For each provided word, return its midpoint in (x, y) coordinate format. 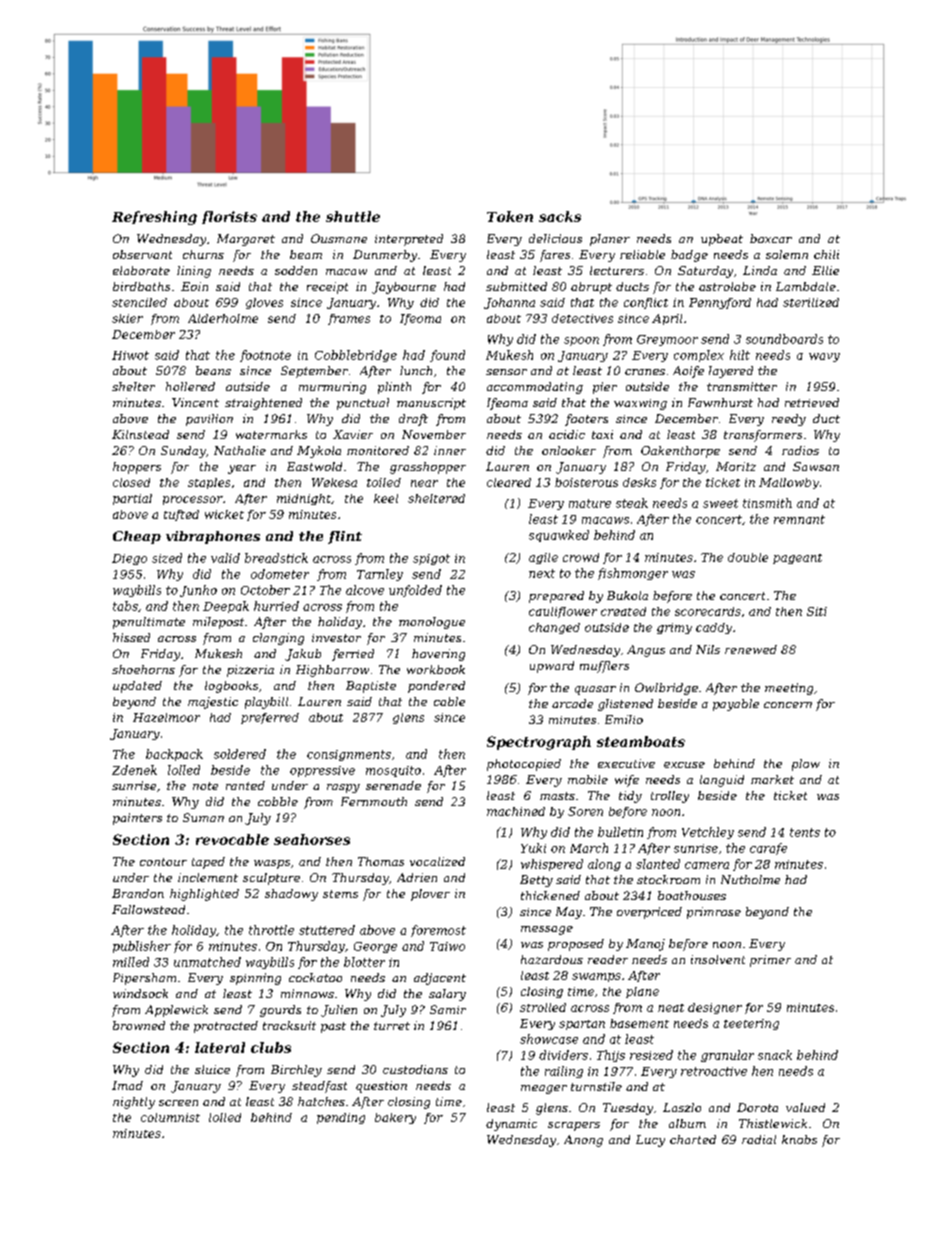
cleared (509, 482)
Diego (129, 559)
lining (194, 272)
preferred (270, 718)
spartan (582, 1025)
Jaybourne (404, 288)
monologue (432, 623)
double (748, 557)
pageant (797, 559)
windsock (140, 993)
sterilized (811, 302)
